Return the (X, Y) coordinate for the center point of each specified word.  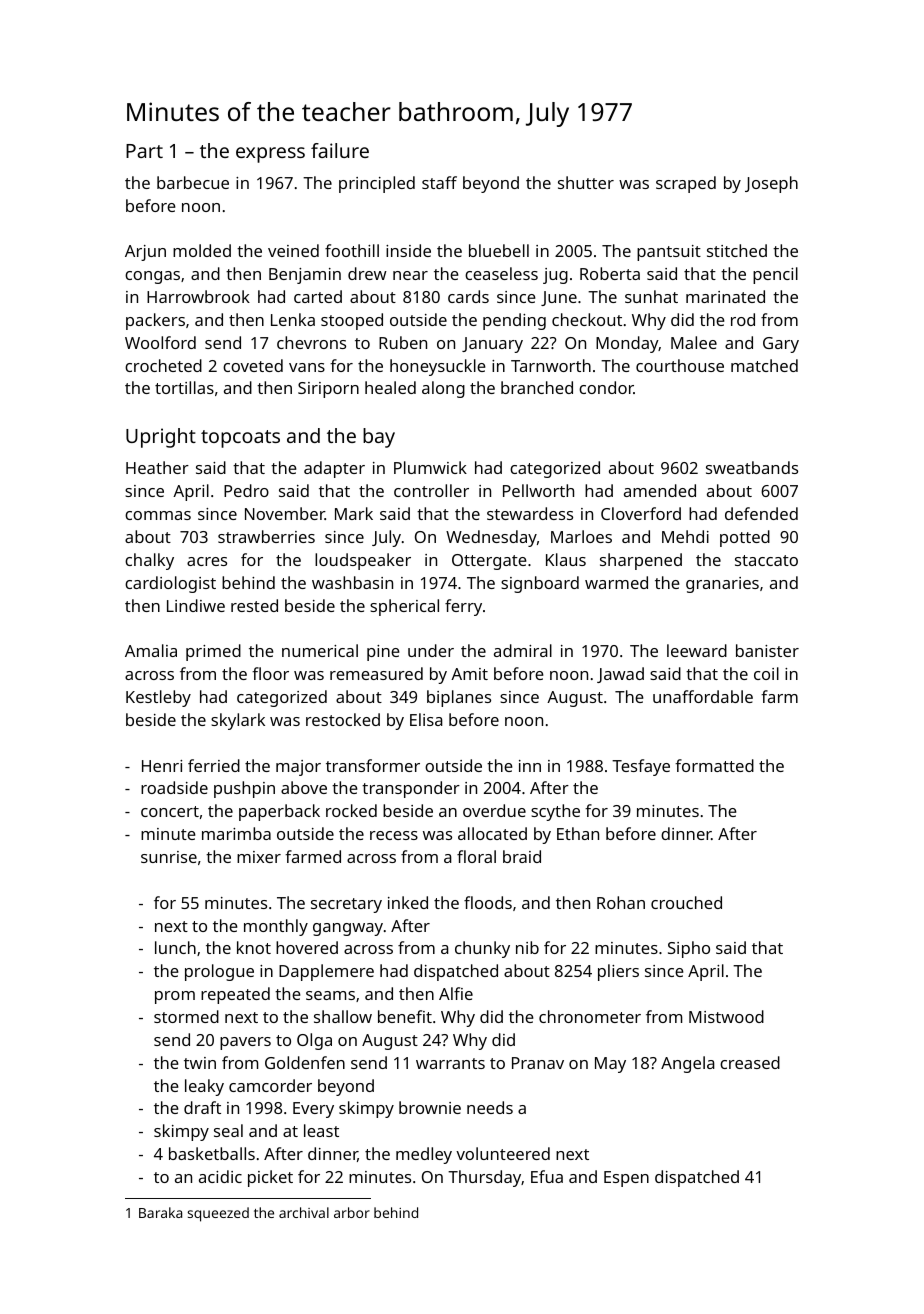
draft (202, 1107)
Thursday (484, 1178)
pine (383, 653)
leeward (697, 650)
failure (340, 150)
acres (207, 561)
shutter (586, 182)
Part (144, 151)
